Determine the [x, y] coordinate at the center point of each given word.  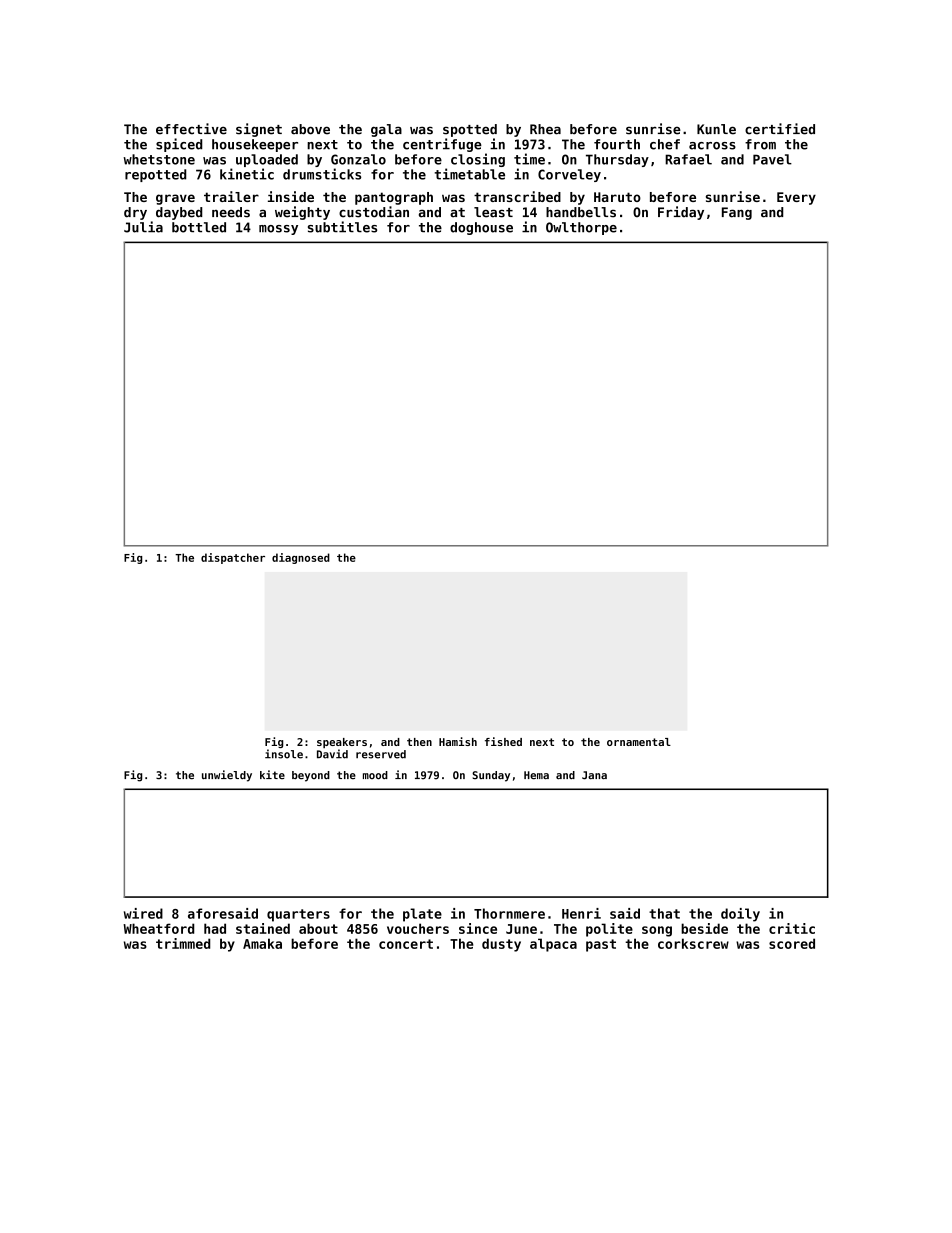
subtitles [342, 227]
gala [386, 130]
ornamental [639, 742]
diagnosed [301, 558]
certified [780, 129]
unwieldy [227, 776]
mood [375, 775]
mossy [278, 230]
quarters [298, 915]
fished [503, 741]
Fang [737, 213]
